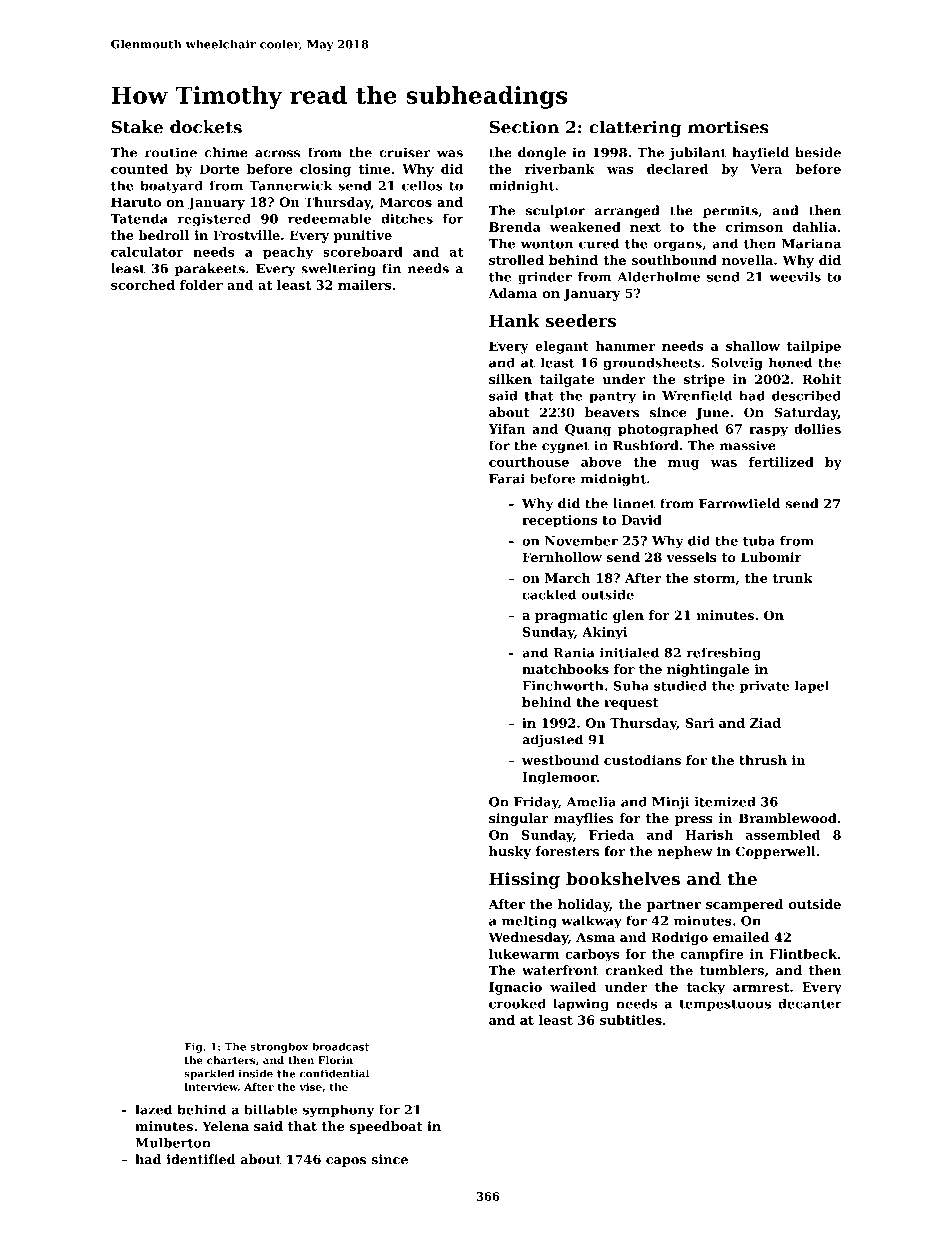 This screenshot has width=952, height=1233. What do you see at coordinates (139, 218) in the screenshot?
I see `Tatenda` at bounding box center [139, 218].
